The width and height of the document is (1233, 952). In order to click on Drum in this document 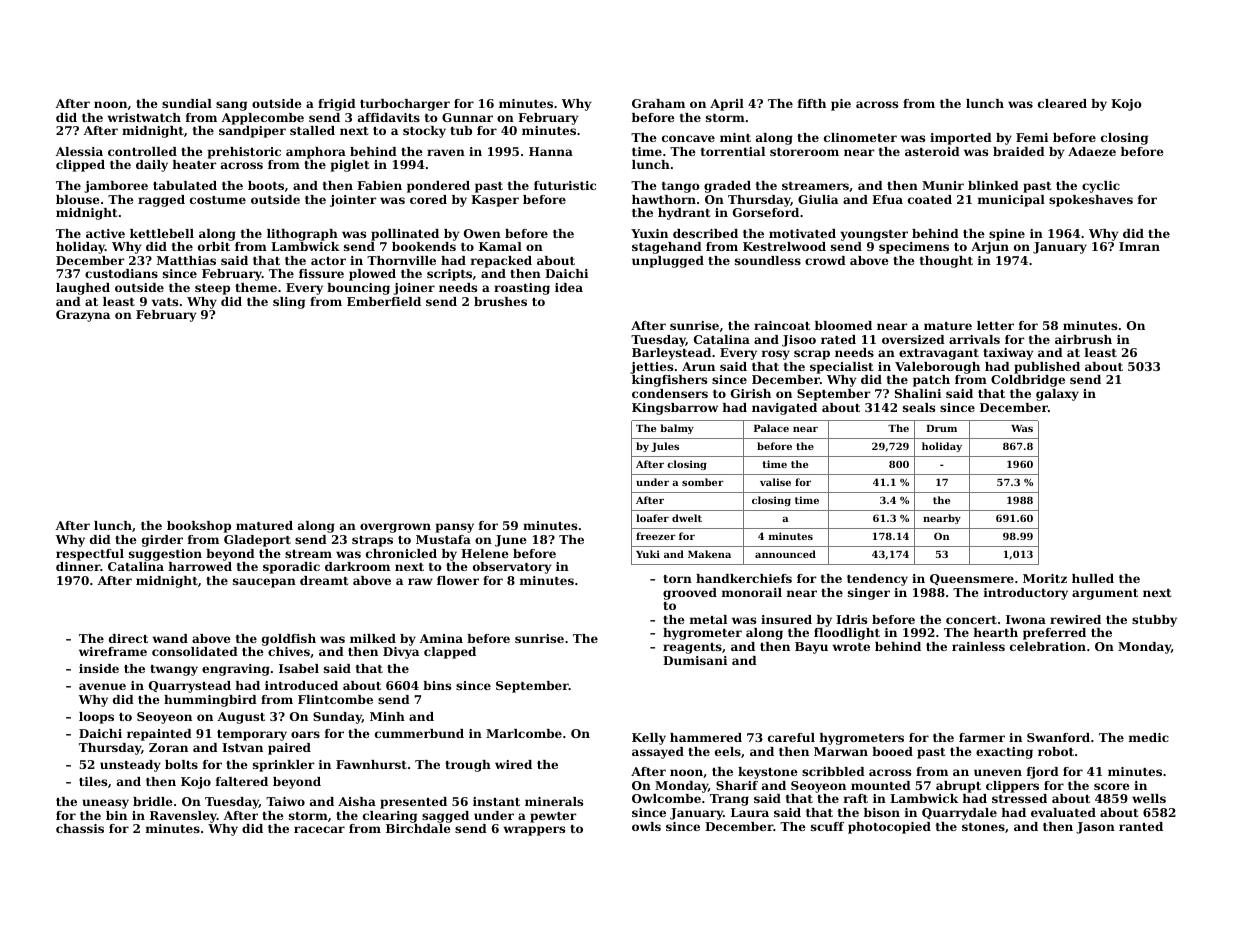, I will do `click(941, 428)`.
